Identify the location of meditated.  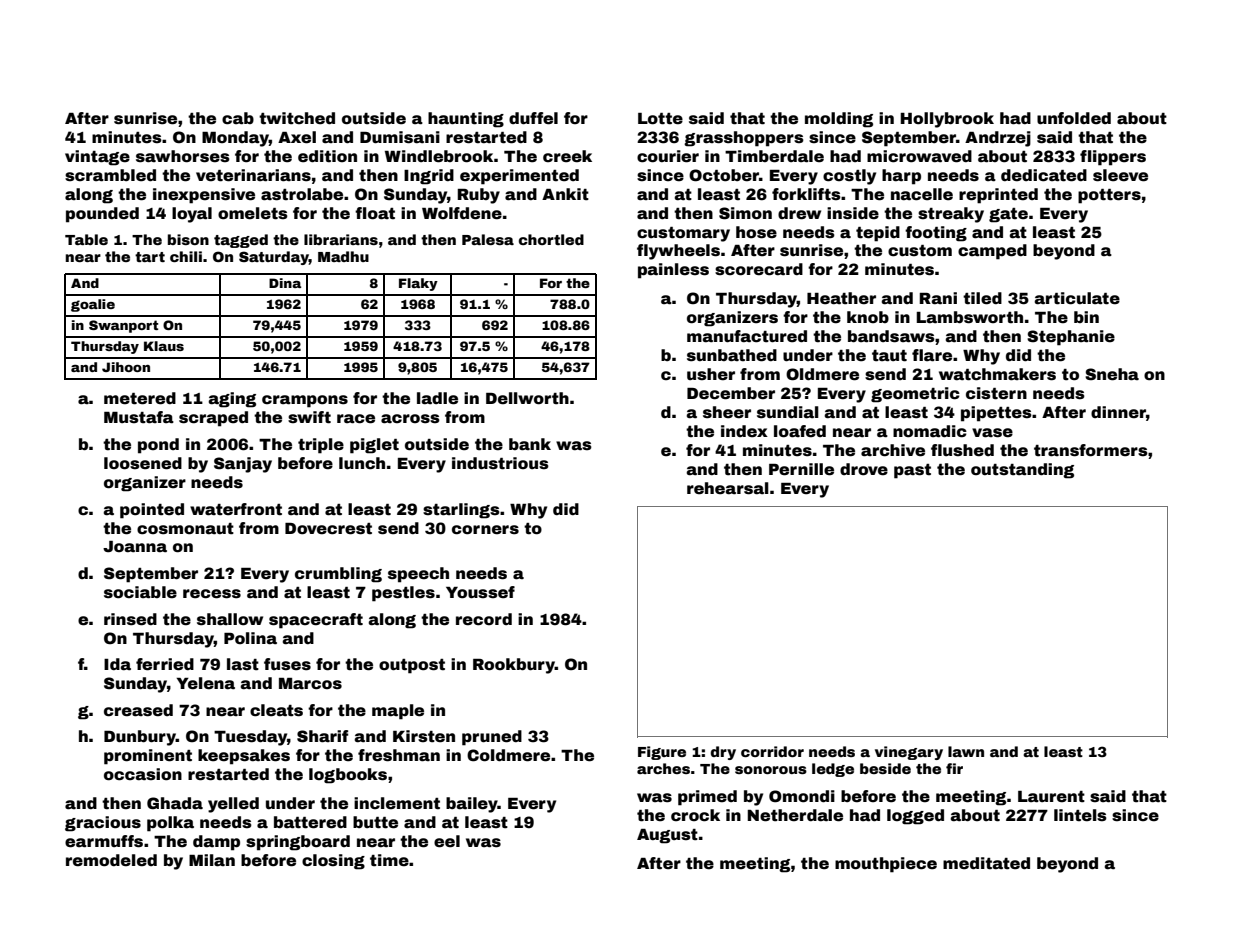
(986, 863).
